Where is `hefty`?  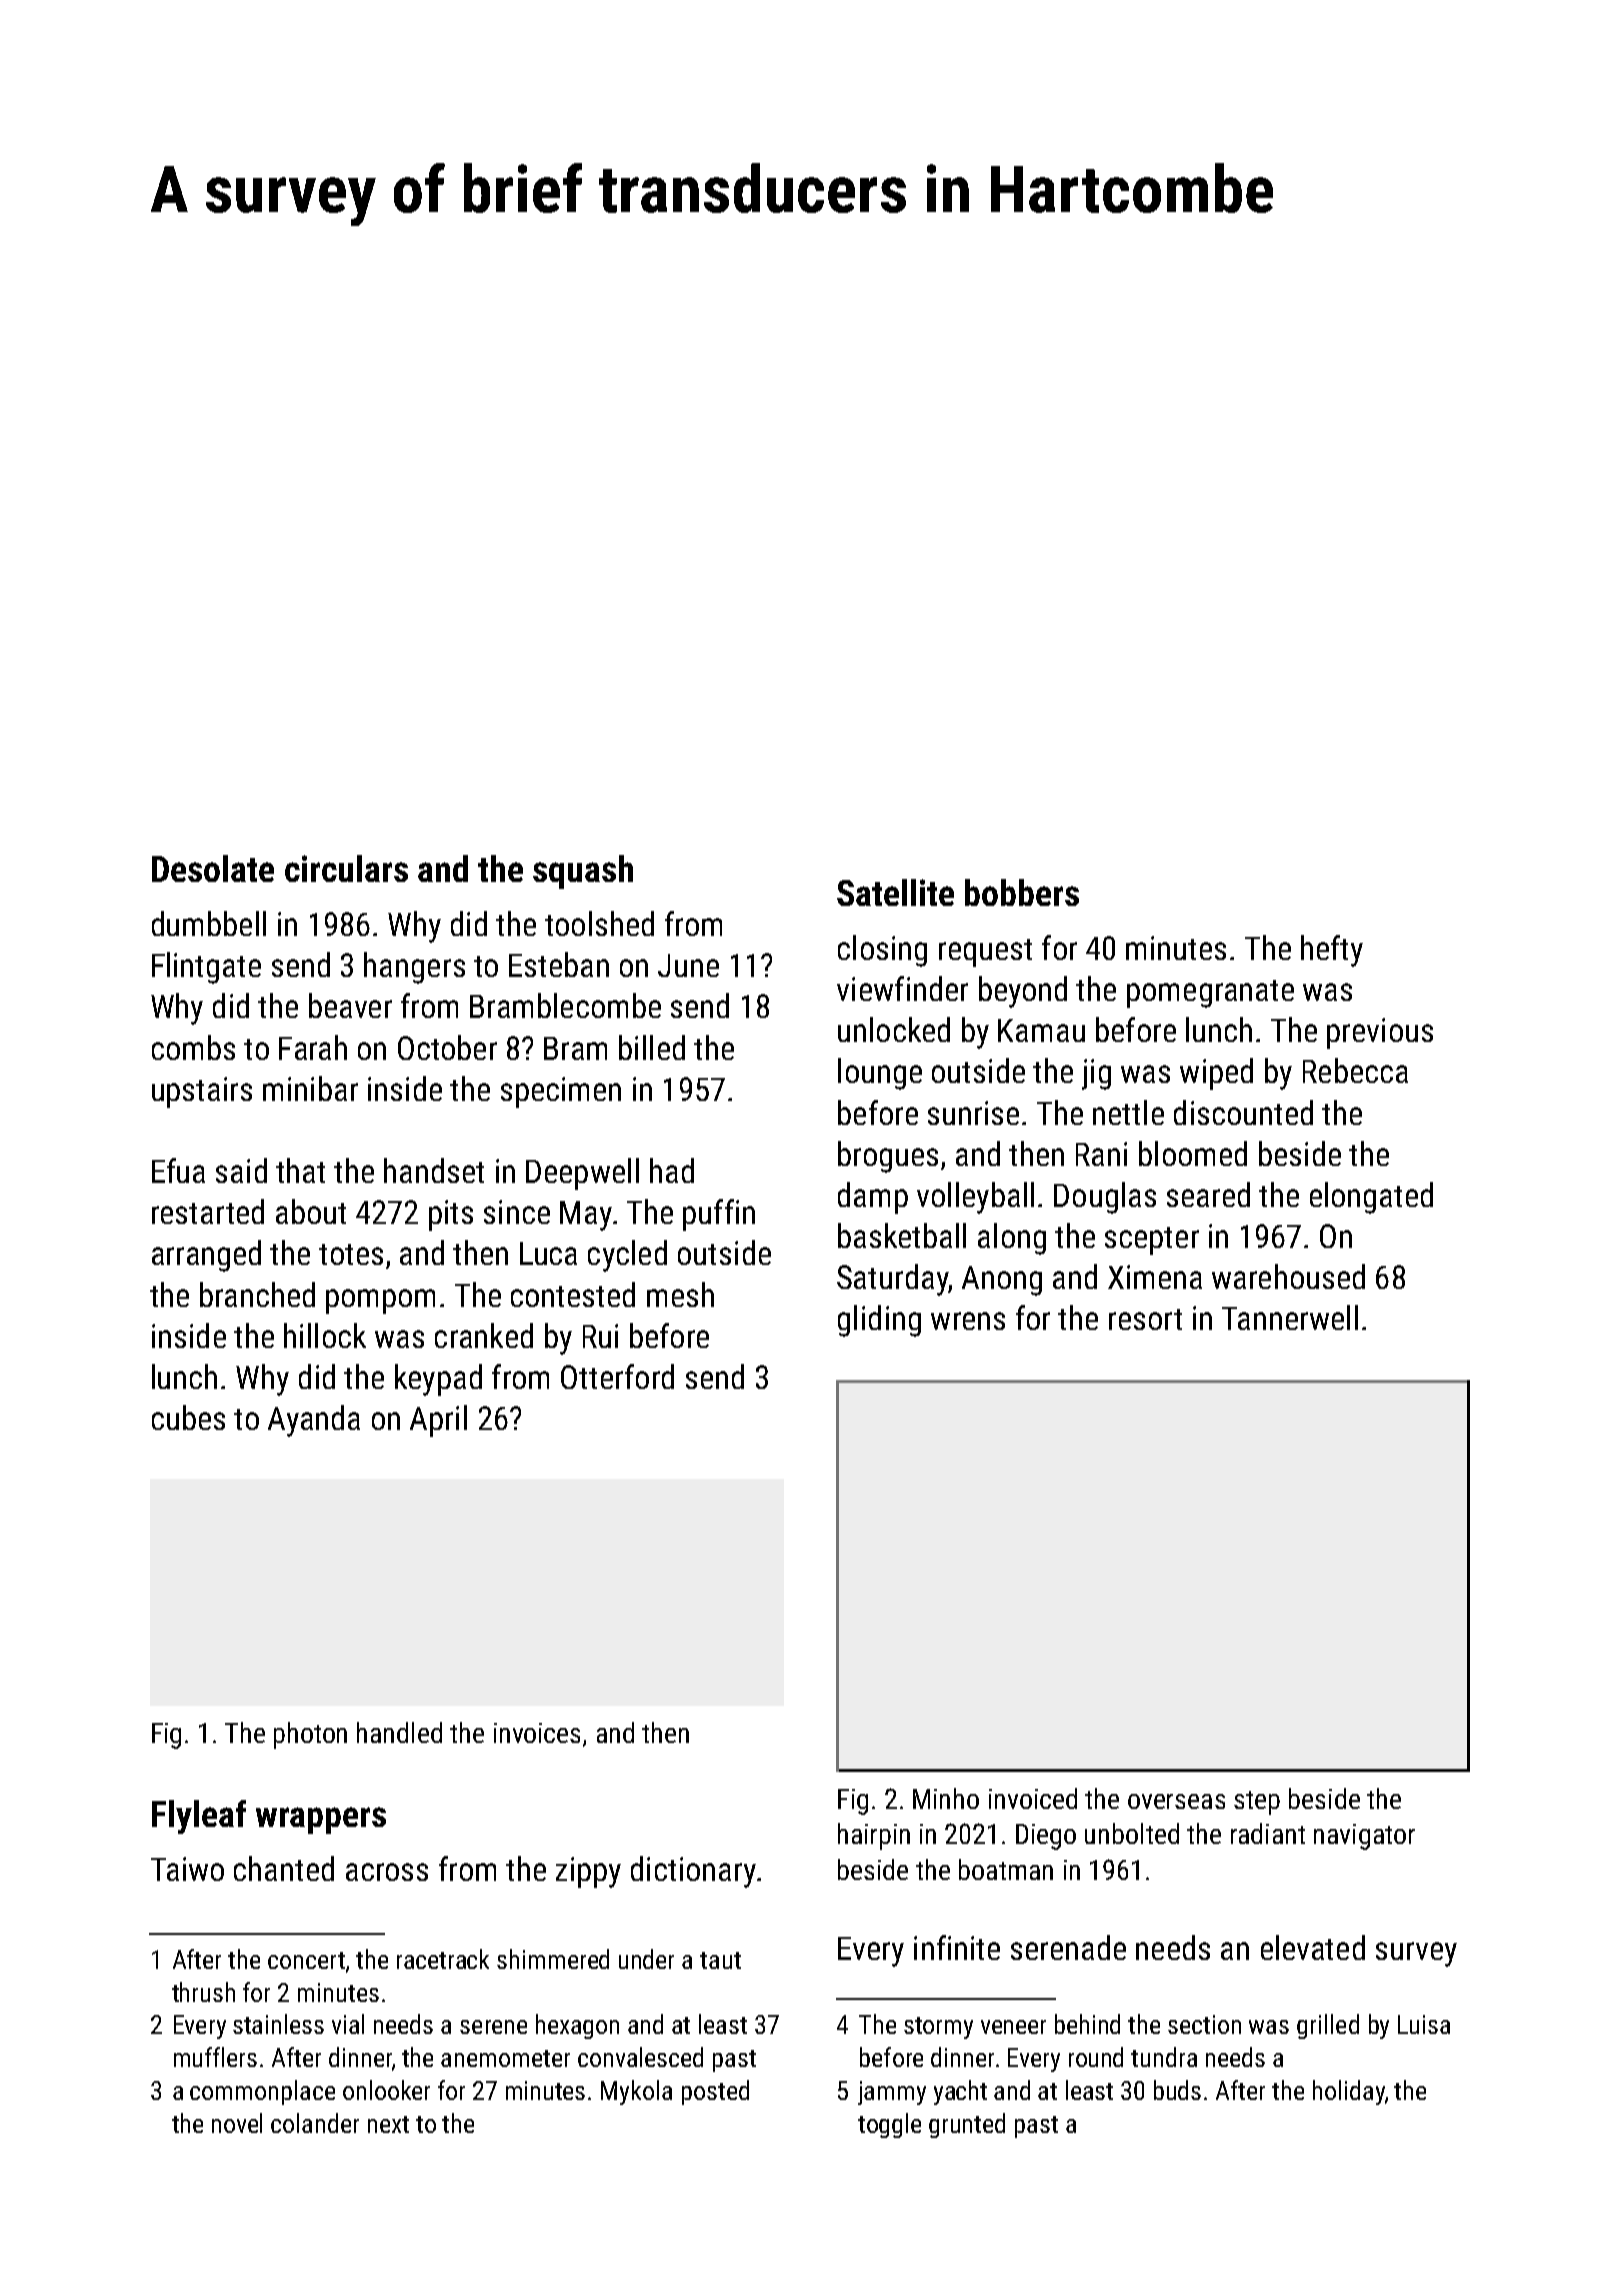
hefty is located at coordinates (1332, 951).
